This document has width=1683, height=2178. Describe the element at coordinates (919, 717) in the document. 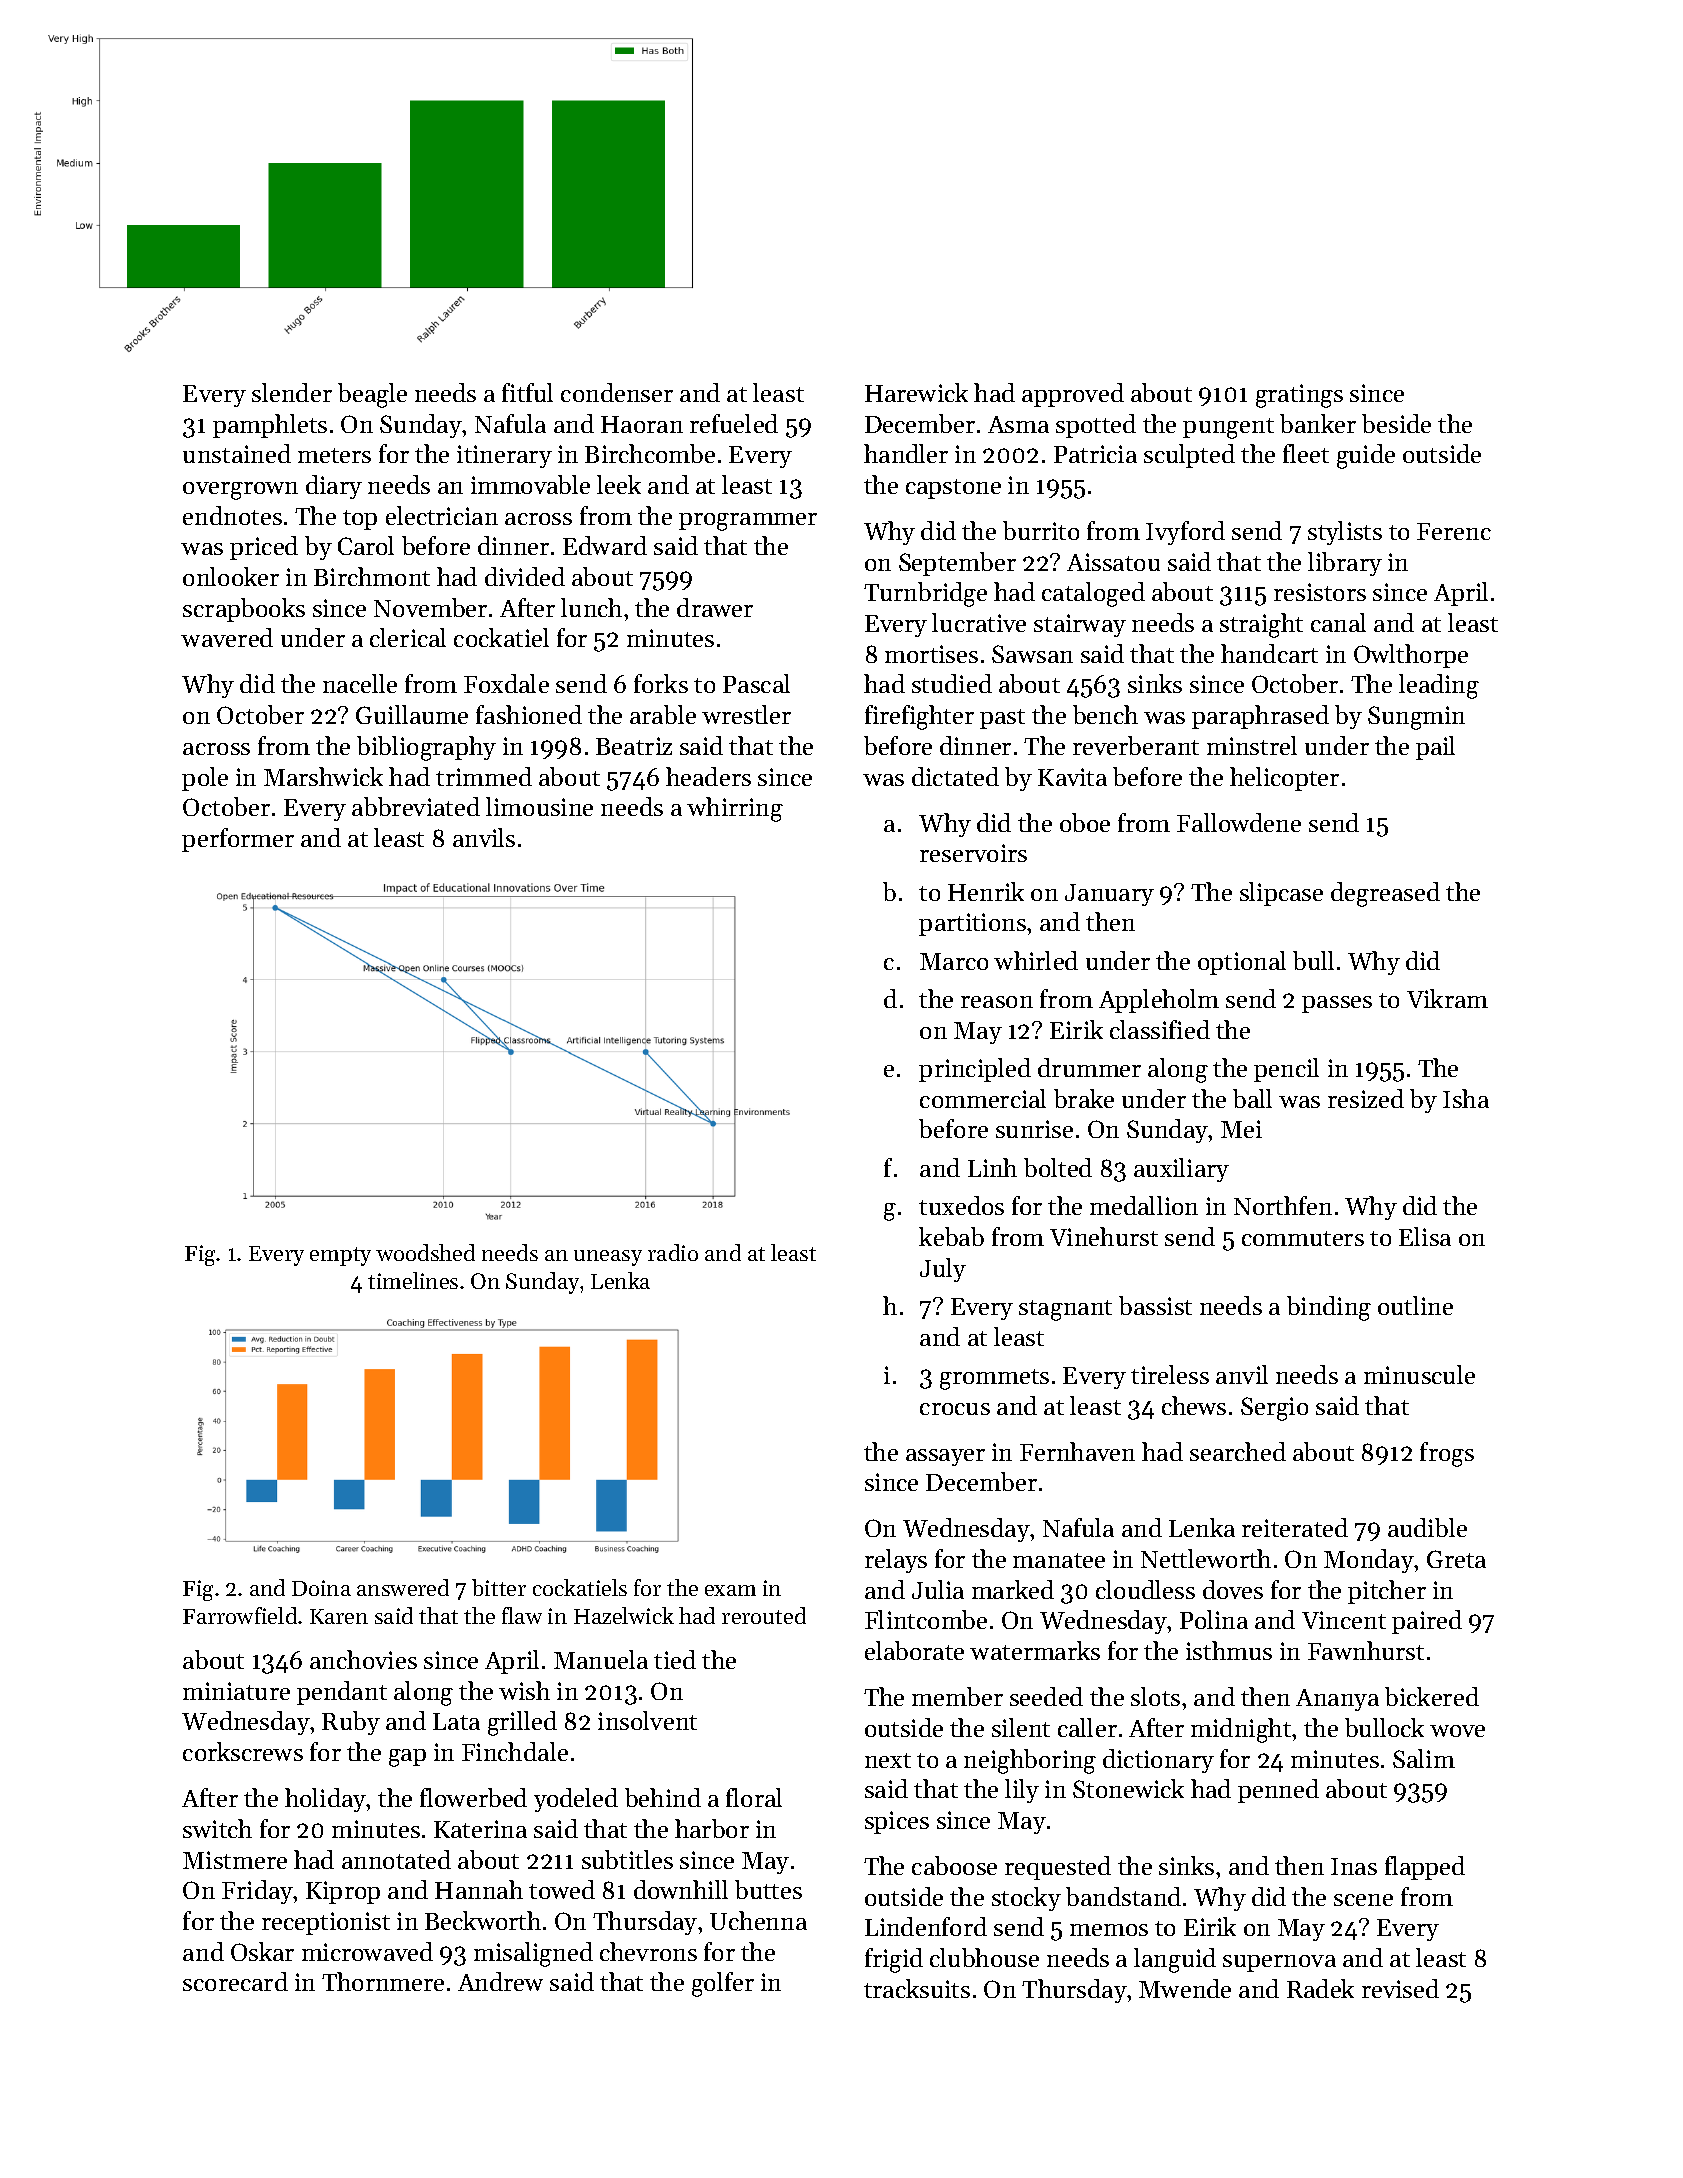

I see `firefighter` at that location.
